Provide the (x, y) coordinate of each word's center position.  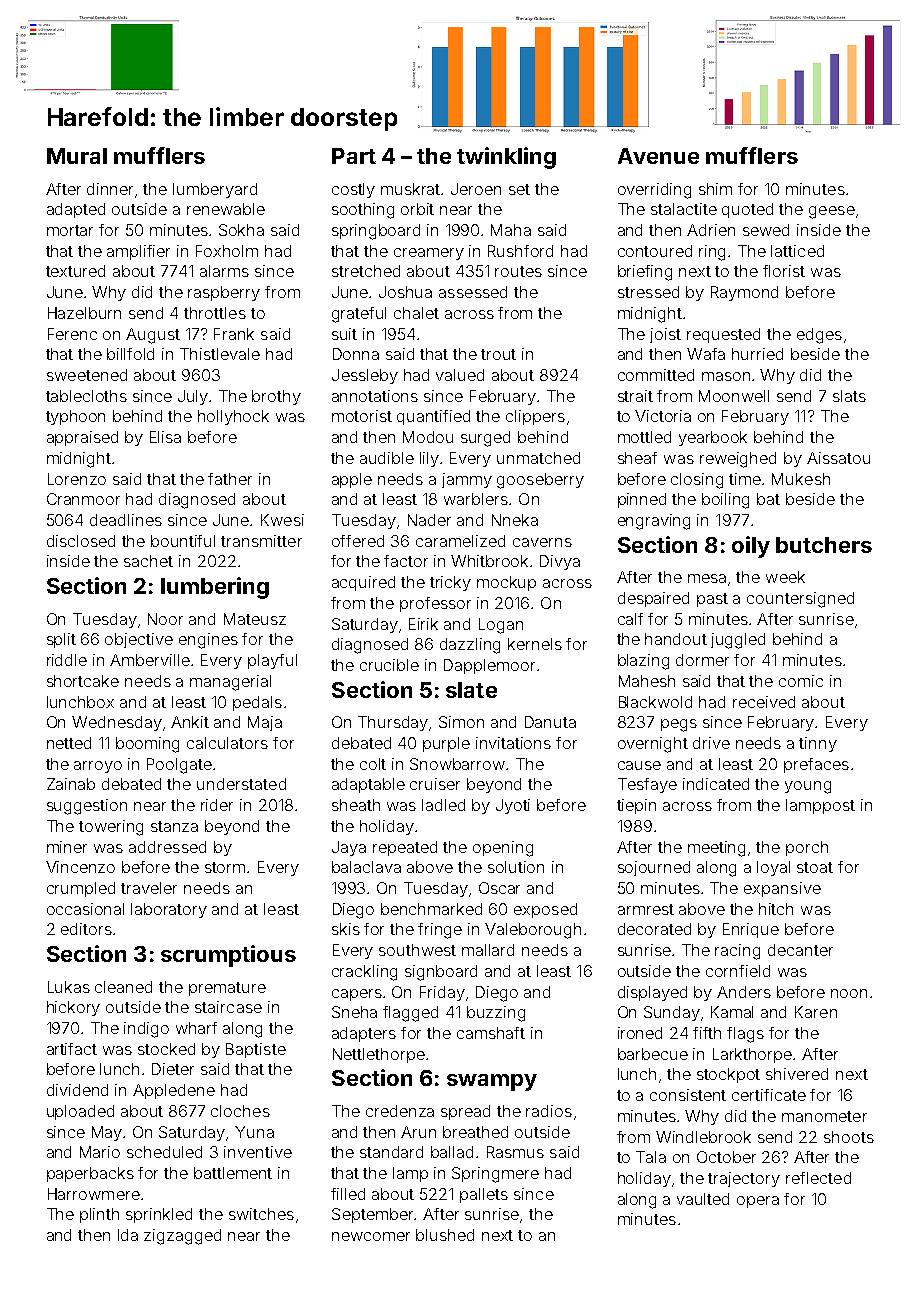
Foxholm (227, 251)
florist (784, 271)
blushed (445, 1235)
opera (758, 1202)
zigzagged (182, 1237)
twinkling (506, 158)
